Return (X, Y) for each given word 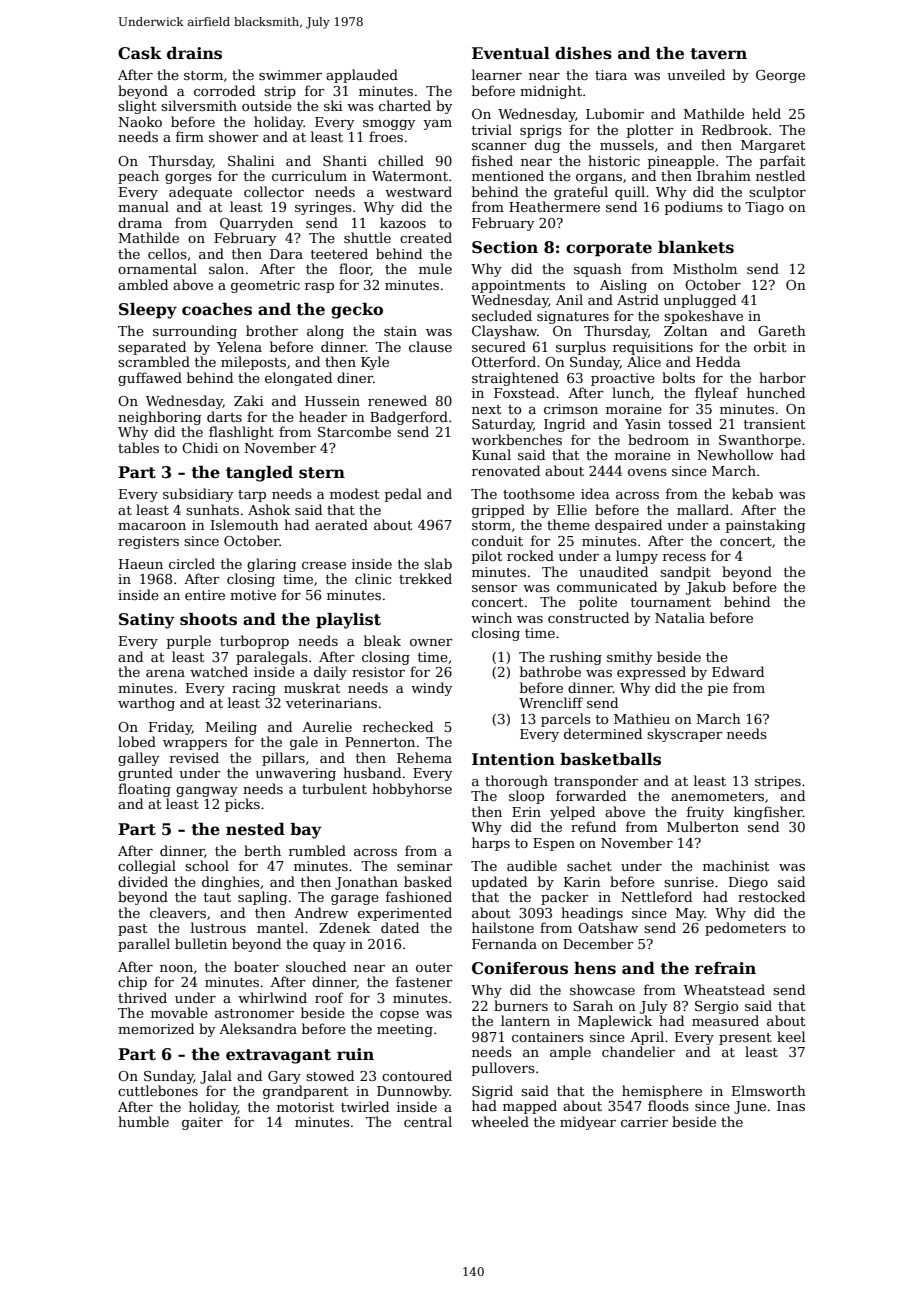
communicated (607, 586)
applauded (362, 76)
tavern (718, 54)
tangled (259, 474)
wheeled (500, 1121)
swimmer (290, 75)
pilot (487, 557)
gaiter (202, 1123)
